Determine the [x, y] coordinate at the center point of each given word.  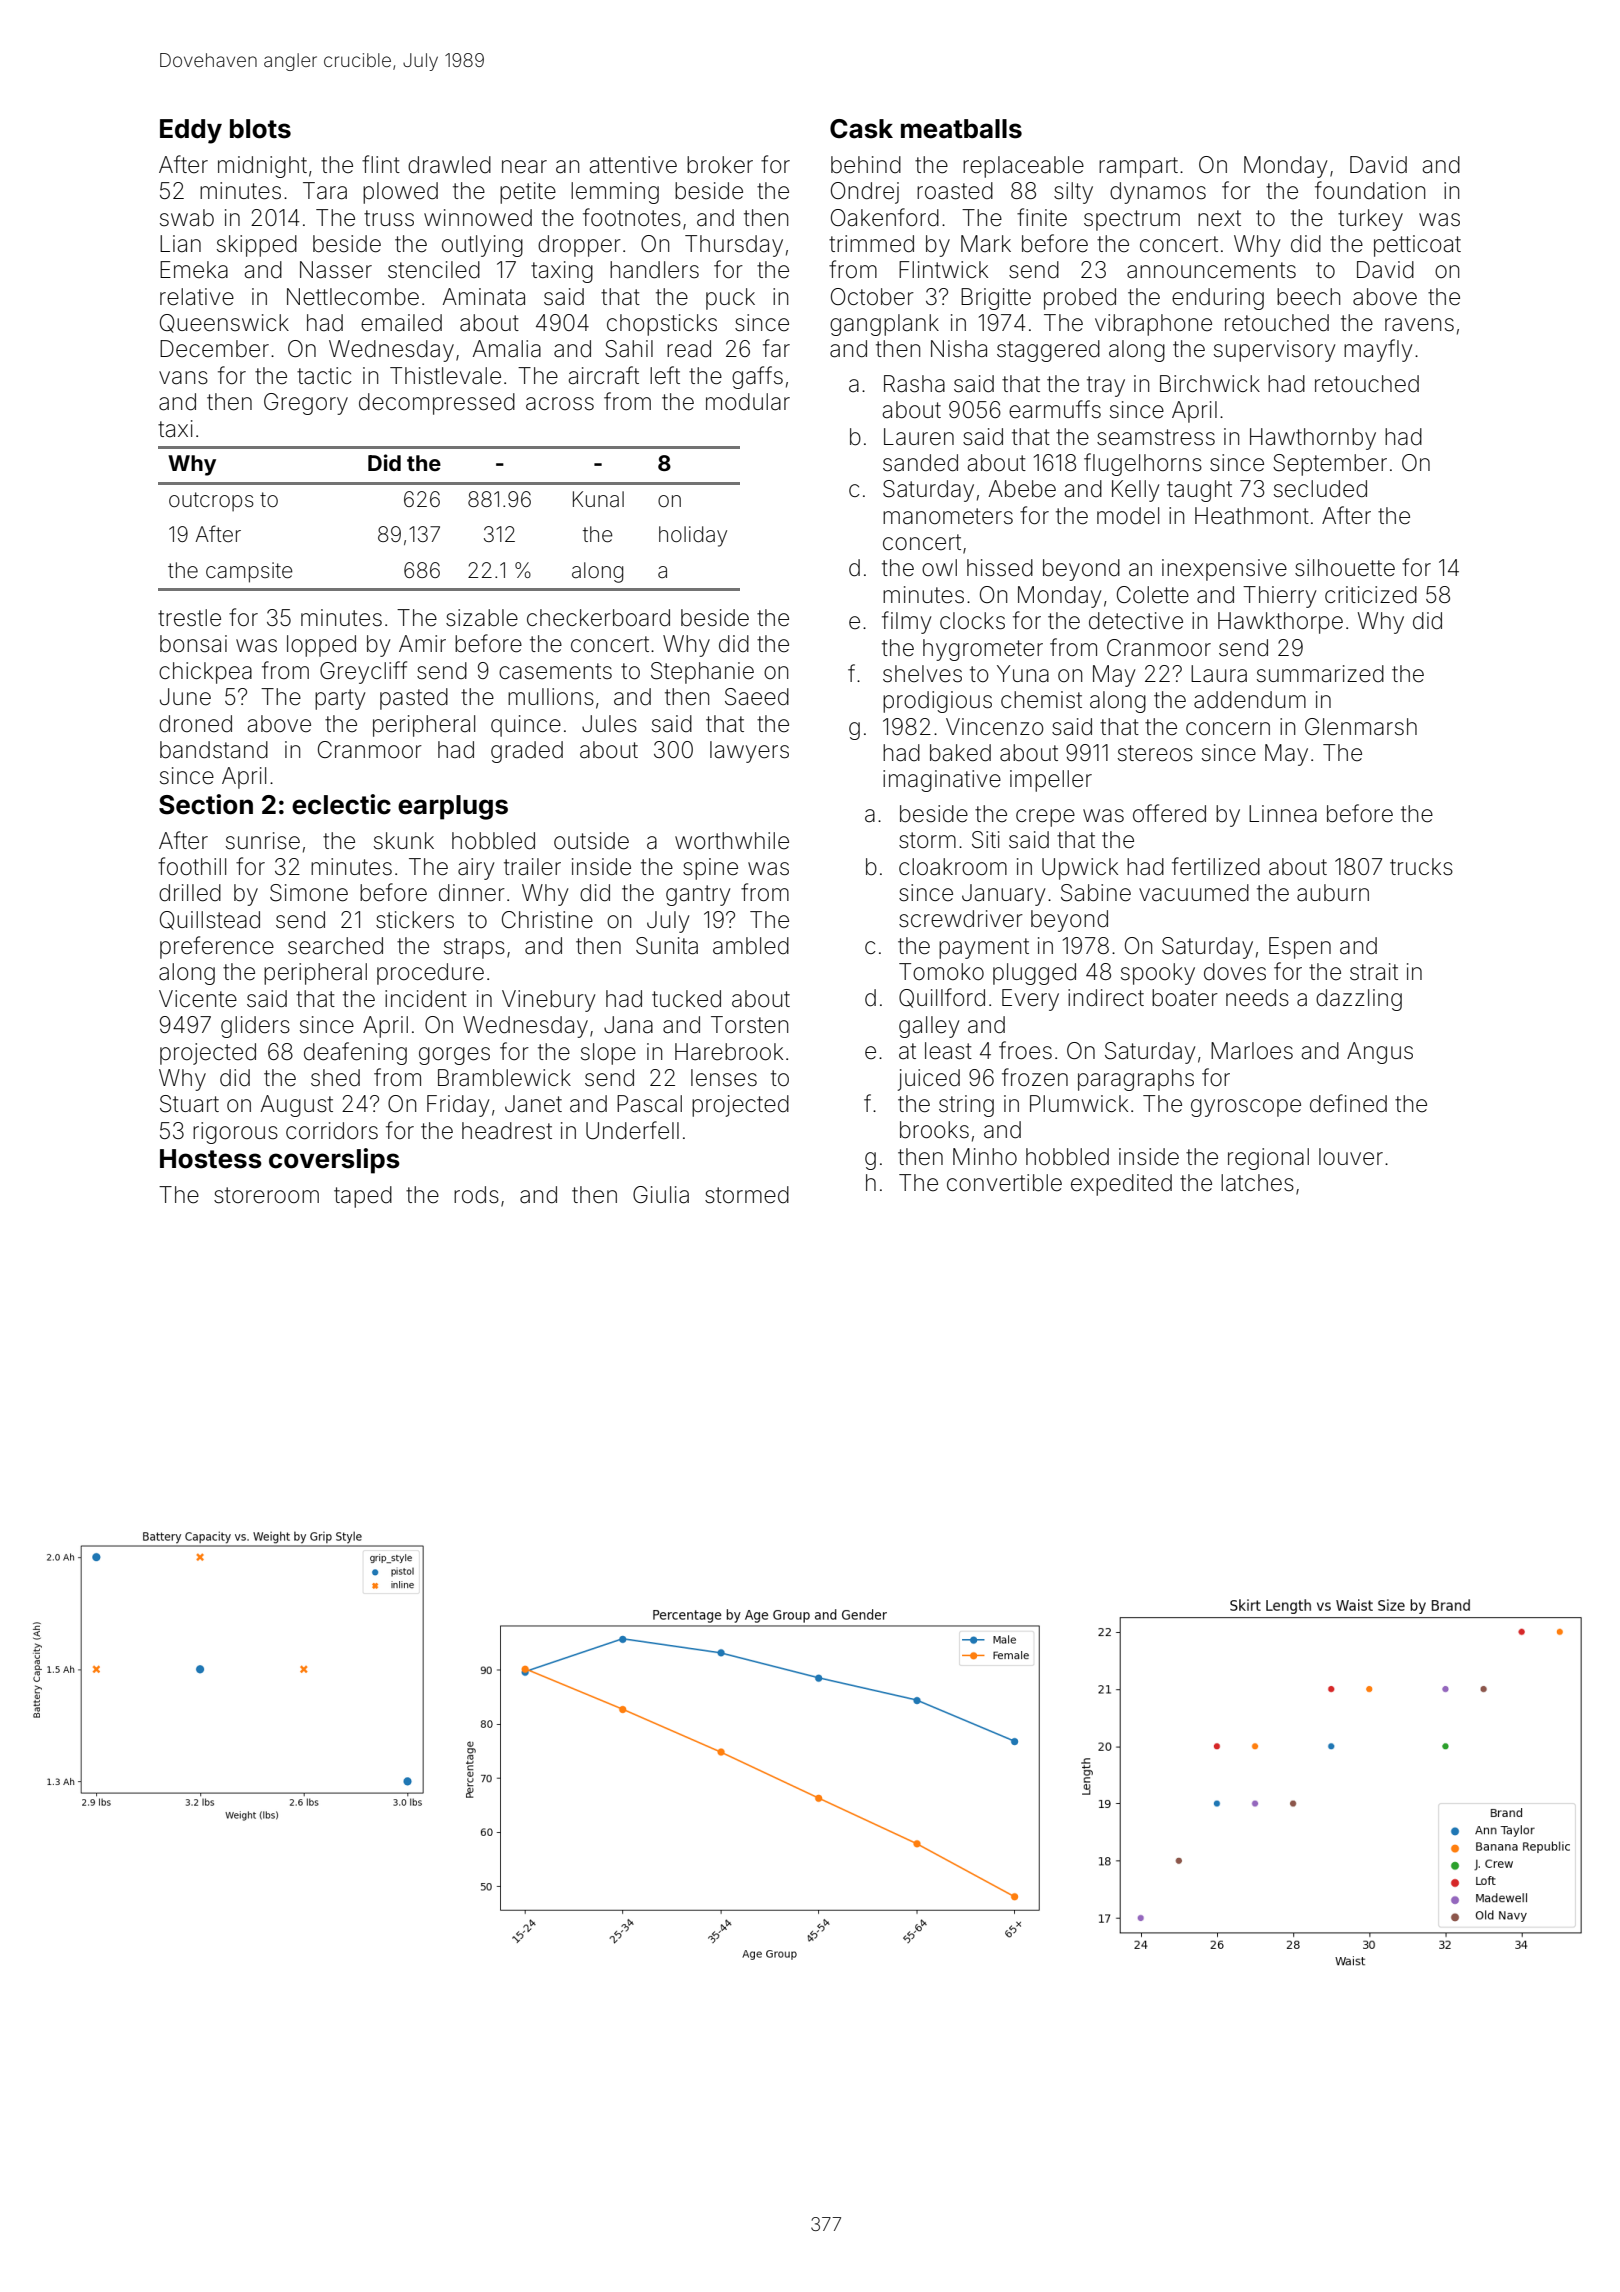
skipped [257, 246]
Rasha [914, 384]
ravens [1419, 325]
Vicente [198, 999]
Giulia [661, 1195]
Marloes [1252, 1051]
